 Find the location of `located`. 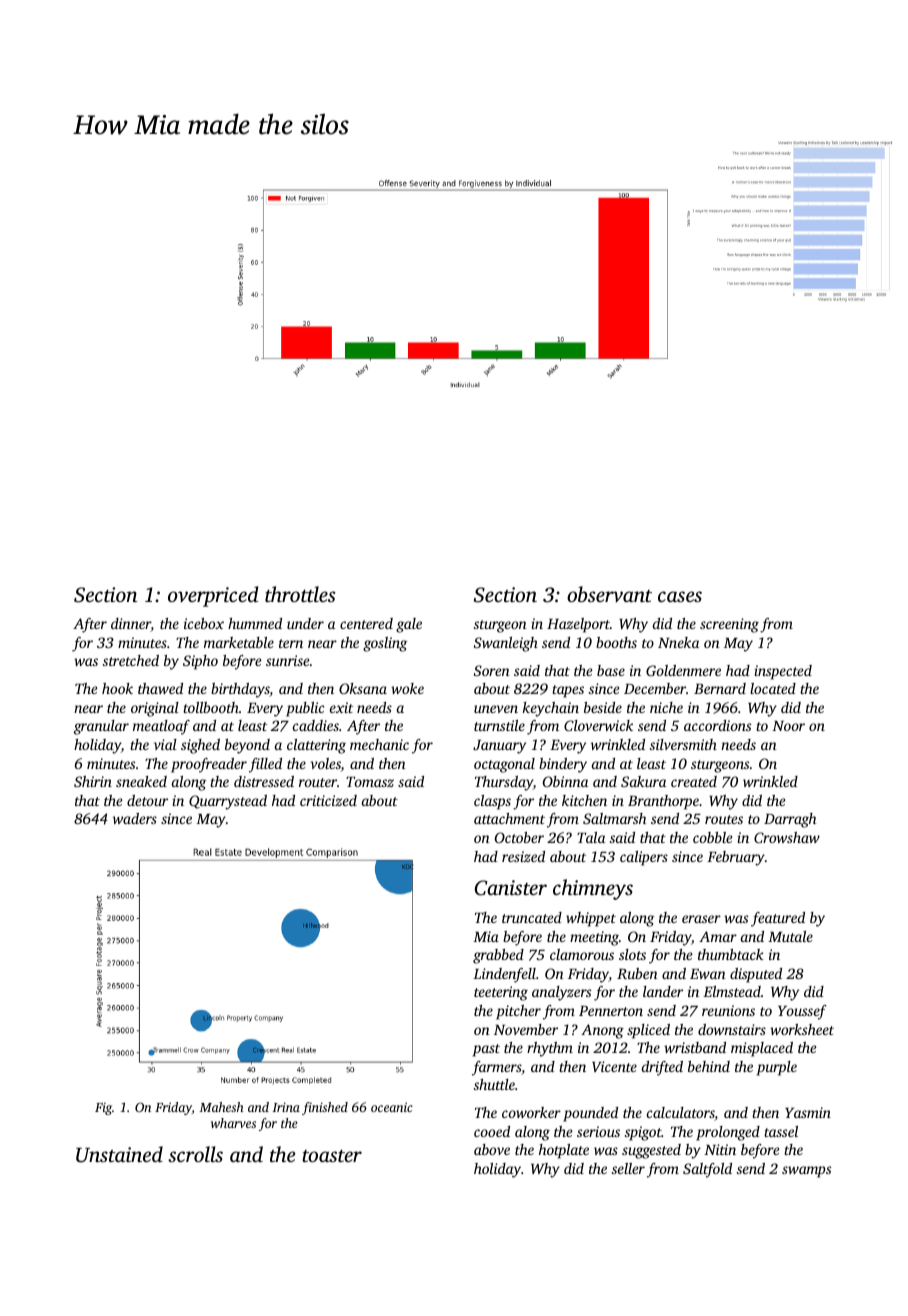

located is located at coordinates (773, 688).
